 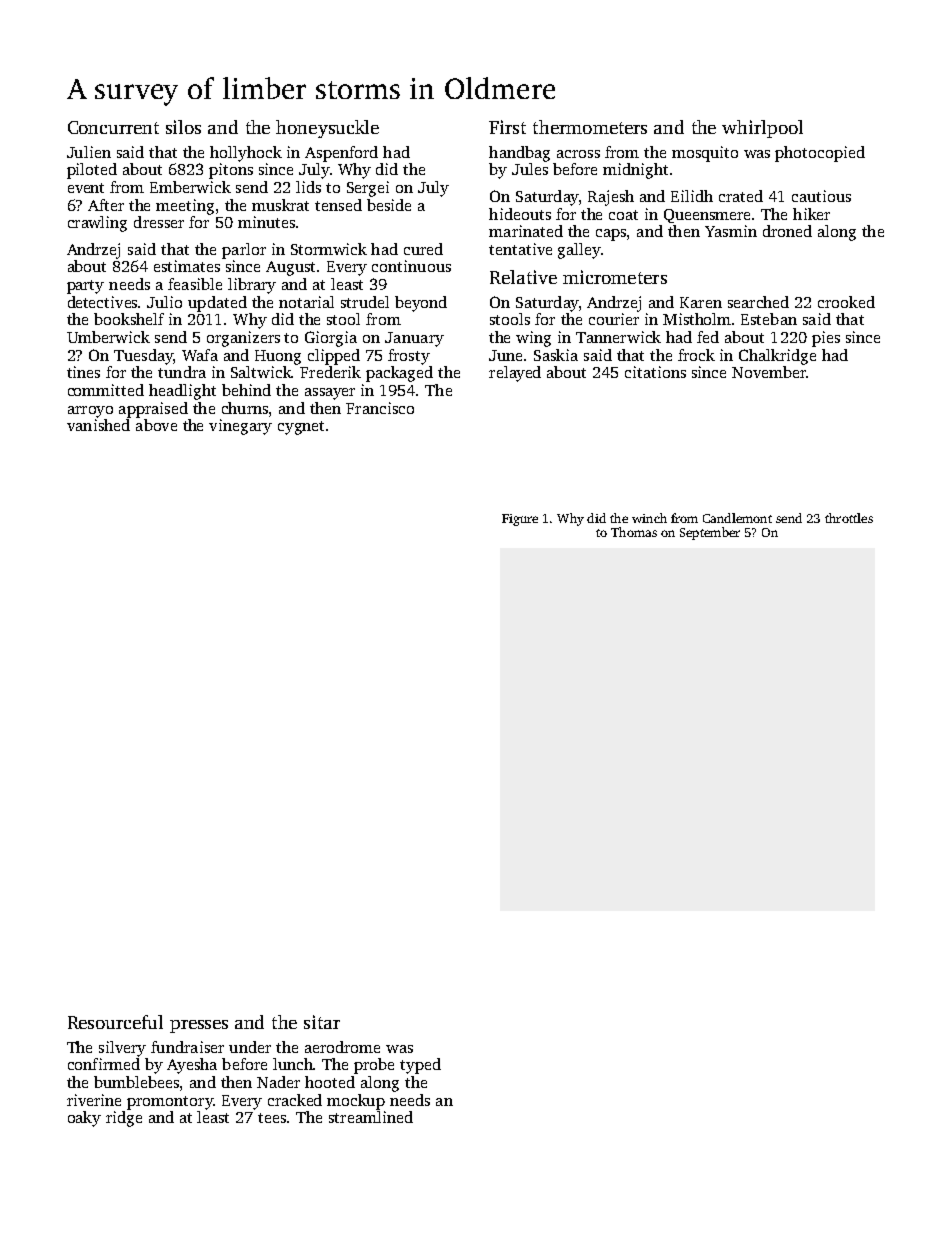 I want to click on throttles, so click(x=849, y=518).
